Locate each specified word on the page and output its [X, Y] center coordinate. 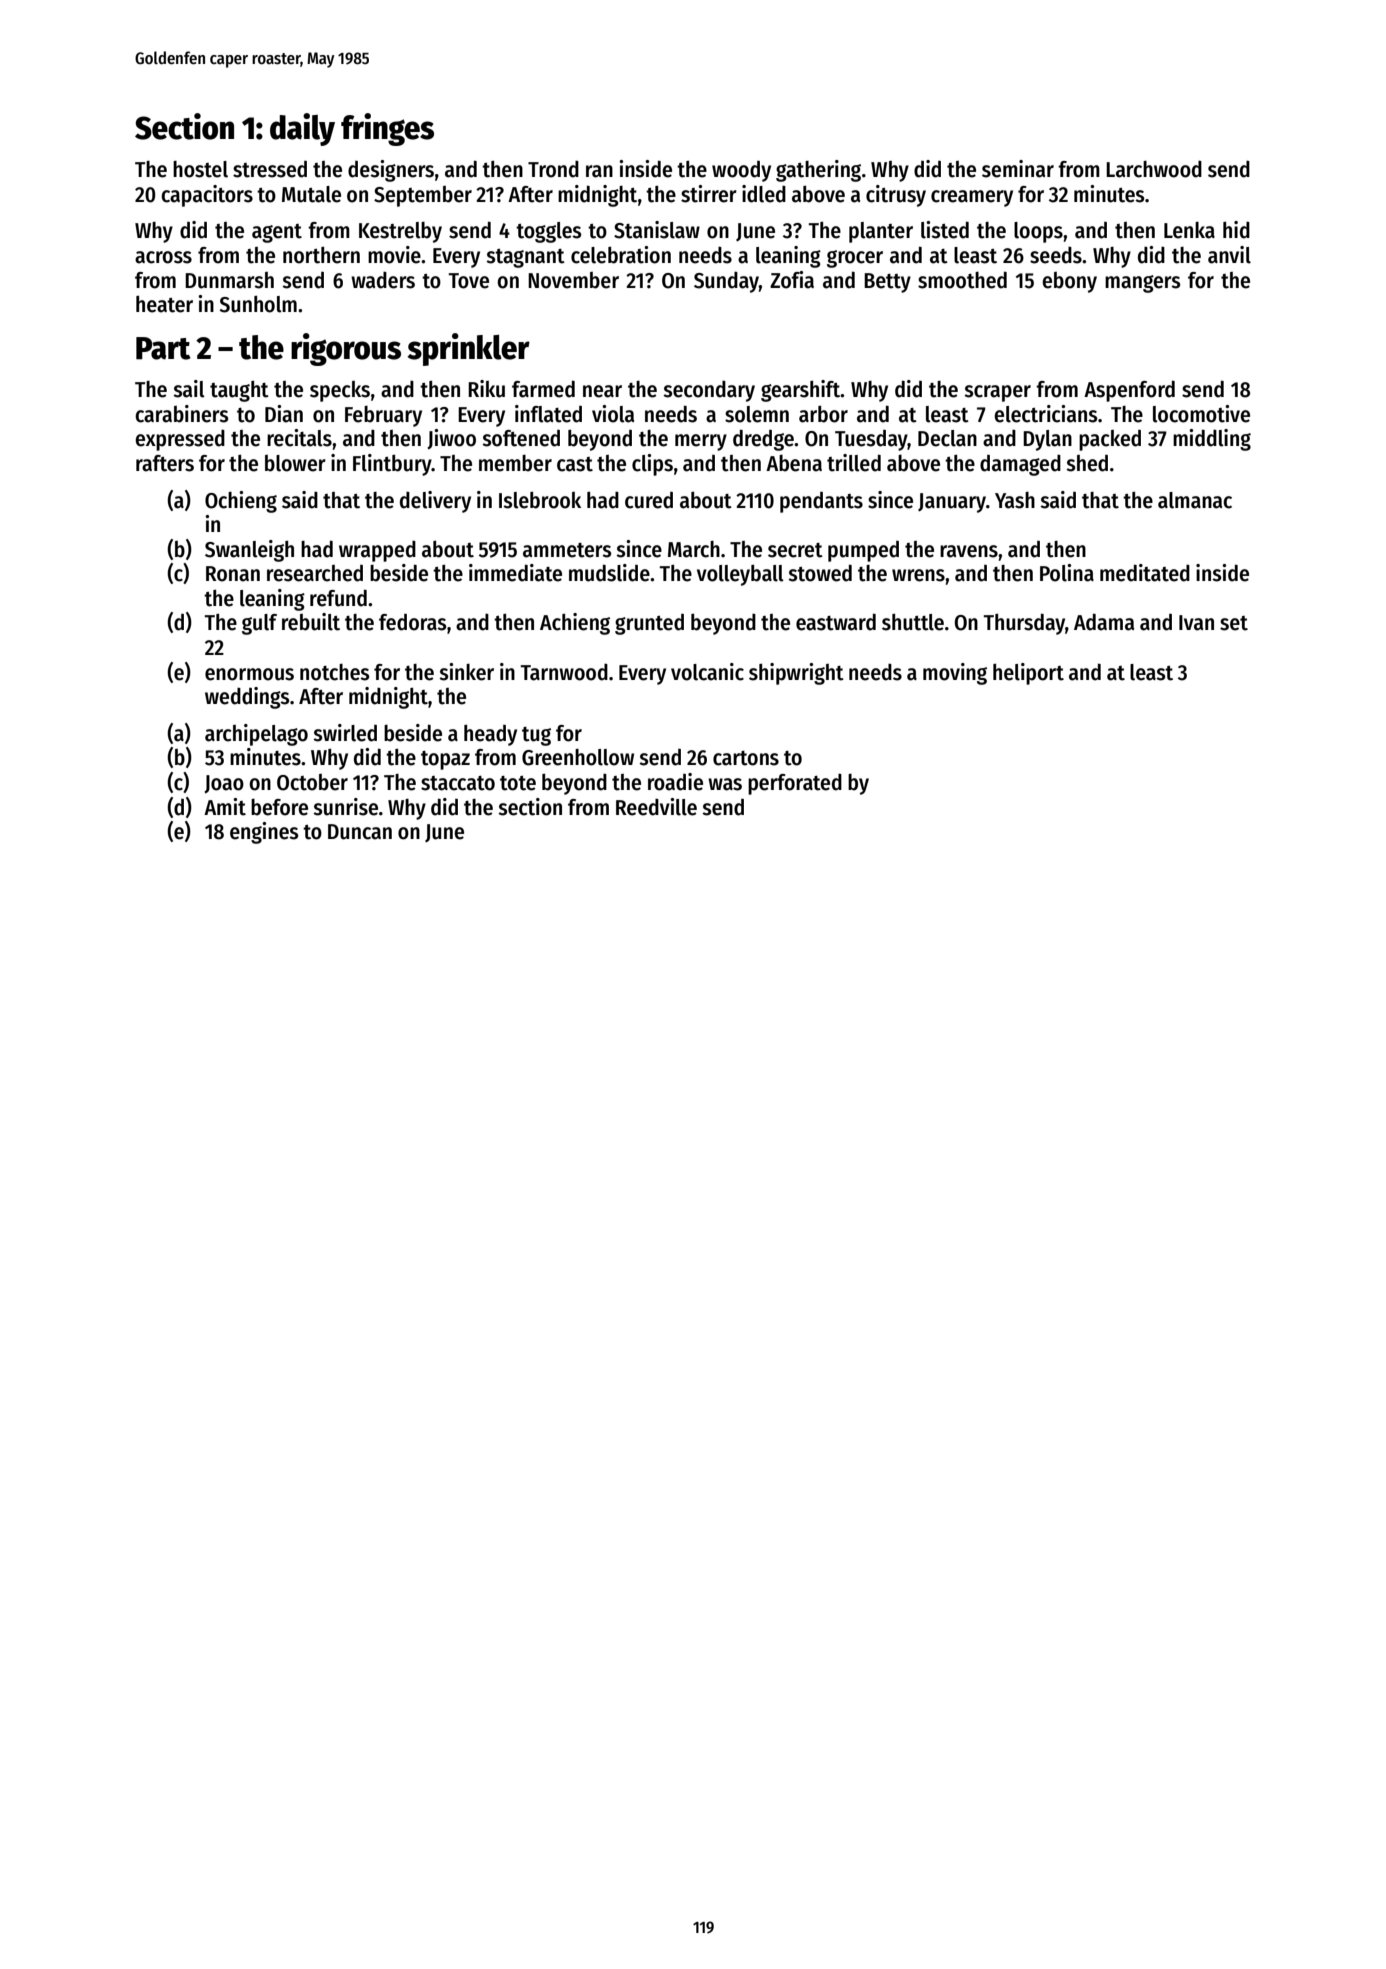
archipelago [256, 735]
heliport [1028, 674]
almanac [1195, 500]
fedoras [412, 622]
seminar [1018, 169]
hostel [200, 169]
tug [536, 736]
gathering [818, 171]
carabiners [181, 414]
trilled [854, 463]
